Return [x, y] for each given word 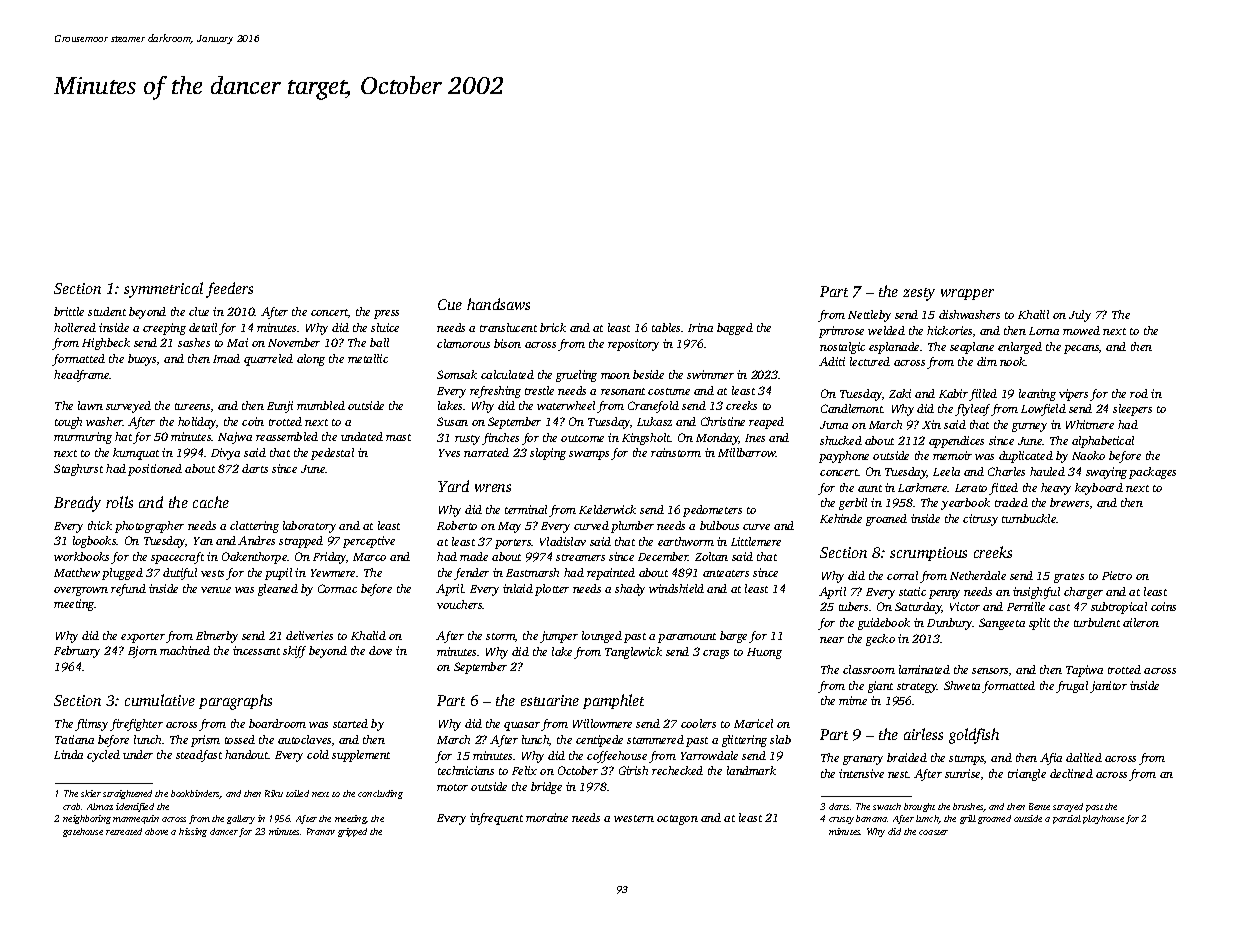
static [912, 591]
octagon [677, 820]
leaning [1037, 395]
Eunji [280, 407]
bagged [735, 329]
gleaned [278, 590]
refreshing [495, 392]
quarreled [268, 360]
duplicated [1026, 457]
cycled [103, 756]
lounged [602, 637]
